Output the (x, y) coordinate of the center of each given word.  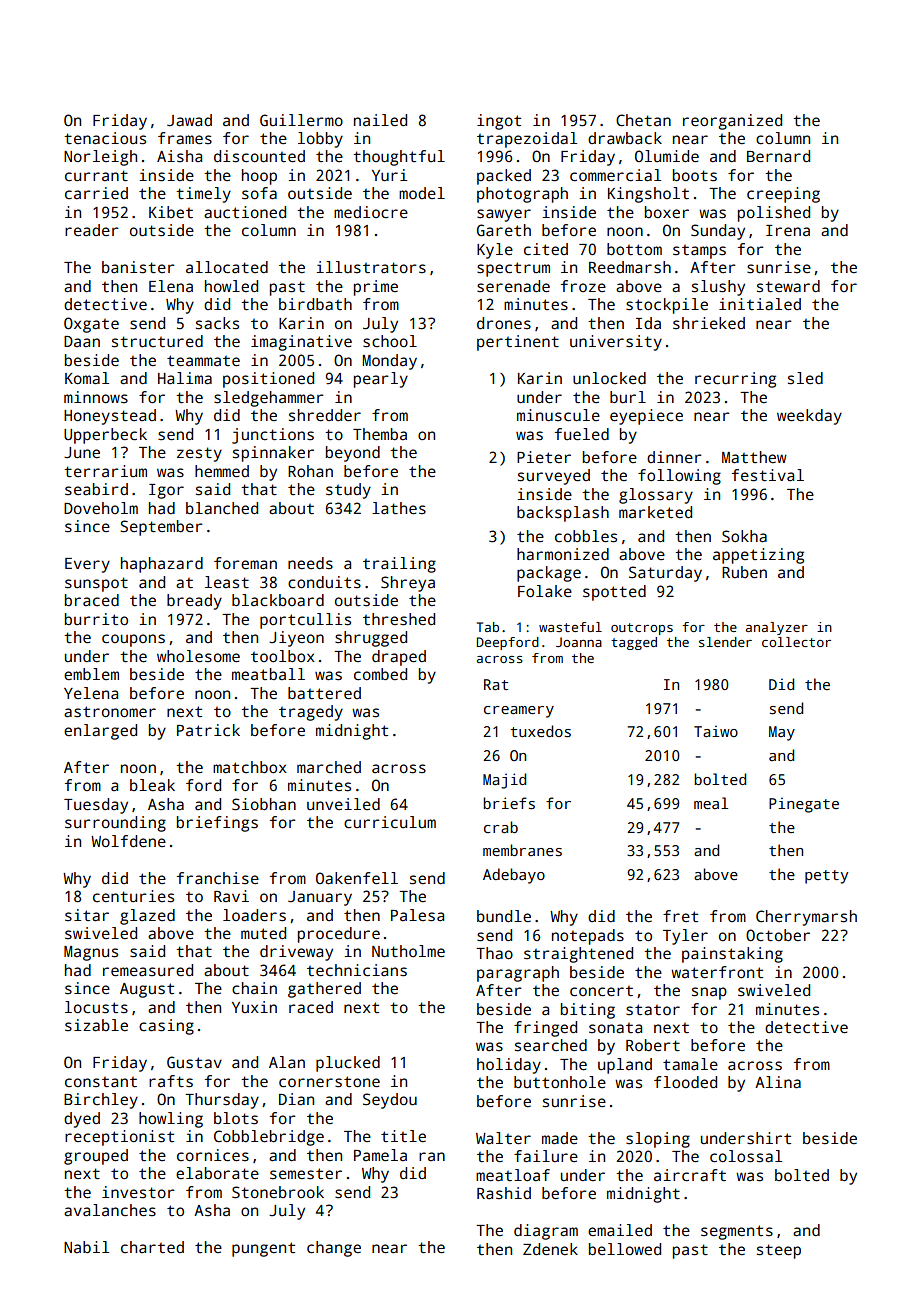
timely (203, 195)
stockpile (667, 306)
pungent (263, 1249)
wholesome (198, 656)
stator (653, 1010)
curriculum (390, 822)
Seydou (390, 1101)
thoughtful (399, 158)
